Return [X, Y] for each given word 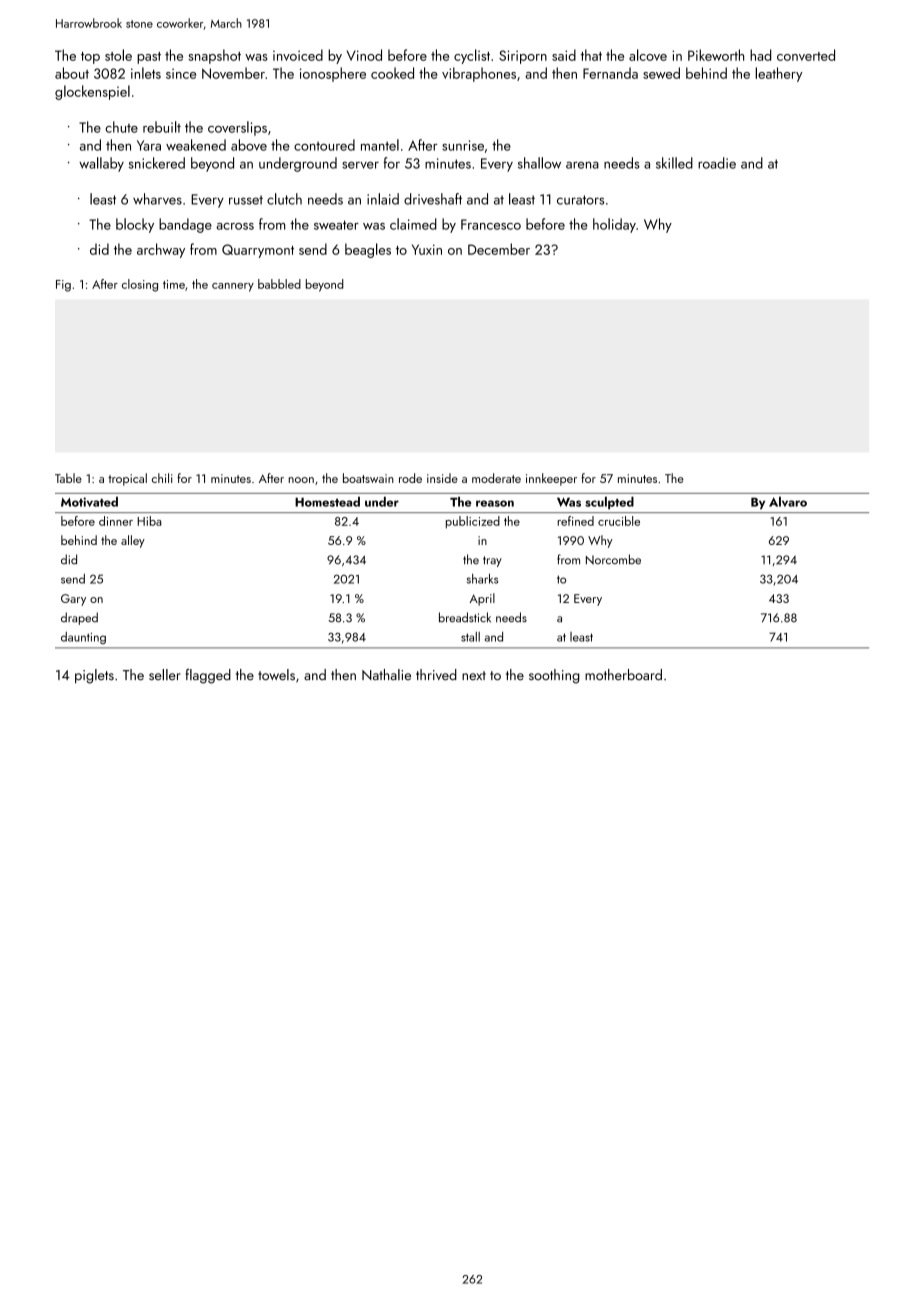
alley [133, 541]
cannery [233, 287]
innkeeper [551, 479]
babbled [279, 284]
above [249, 145]
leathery [778, 74]
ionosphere [333, 74]
